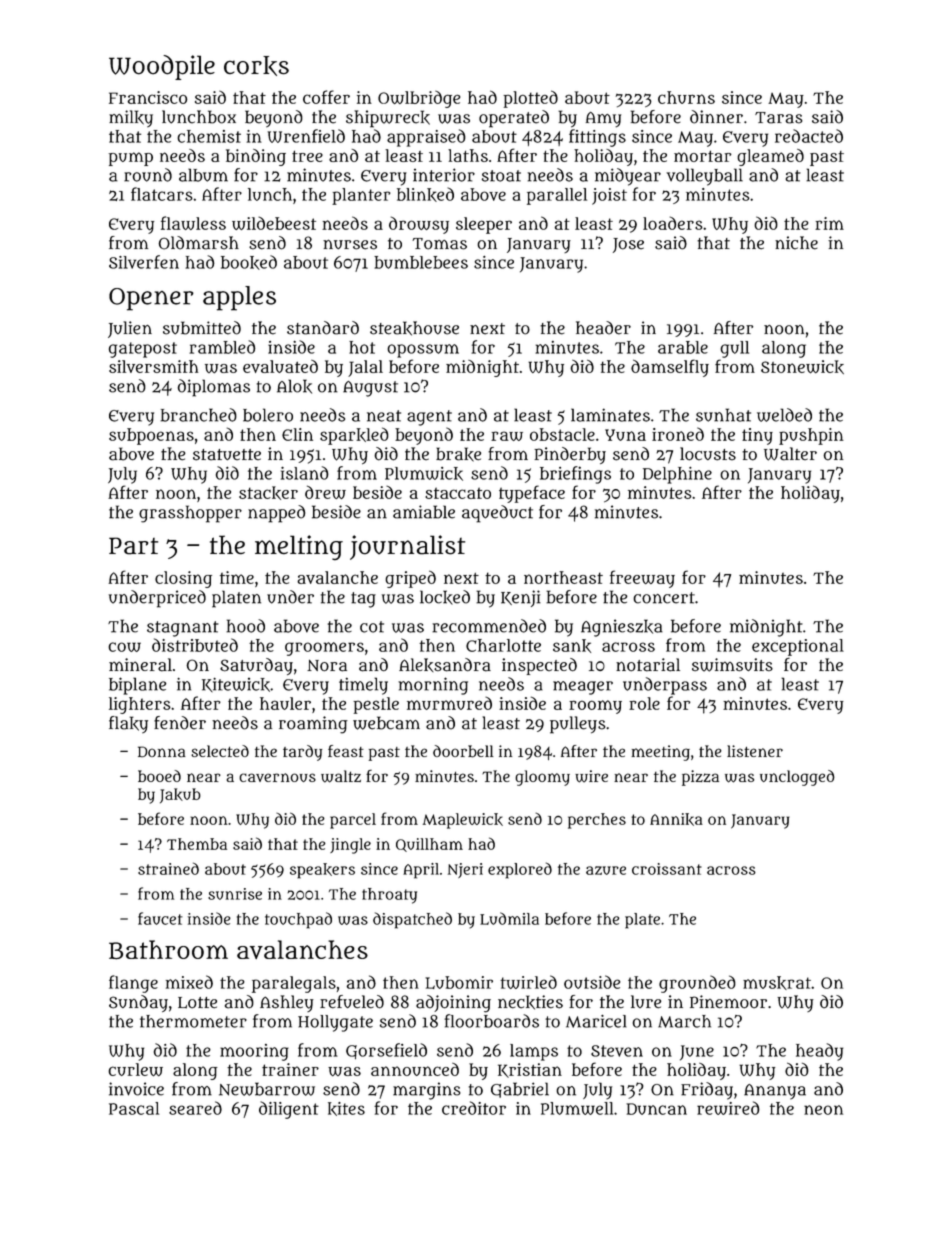 This screenshot has height=1233, width=952. Describe the element at coordinates (757, 436) in the screenshot. I see `tiny` at that location.
